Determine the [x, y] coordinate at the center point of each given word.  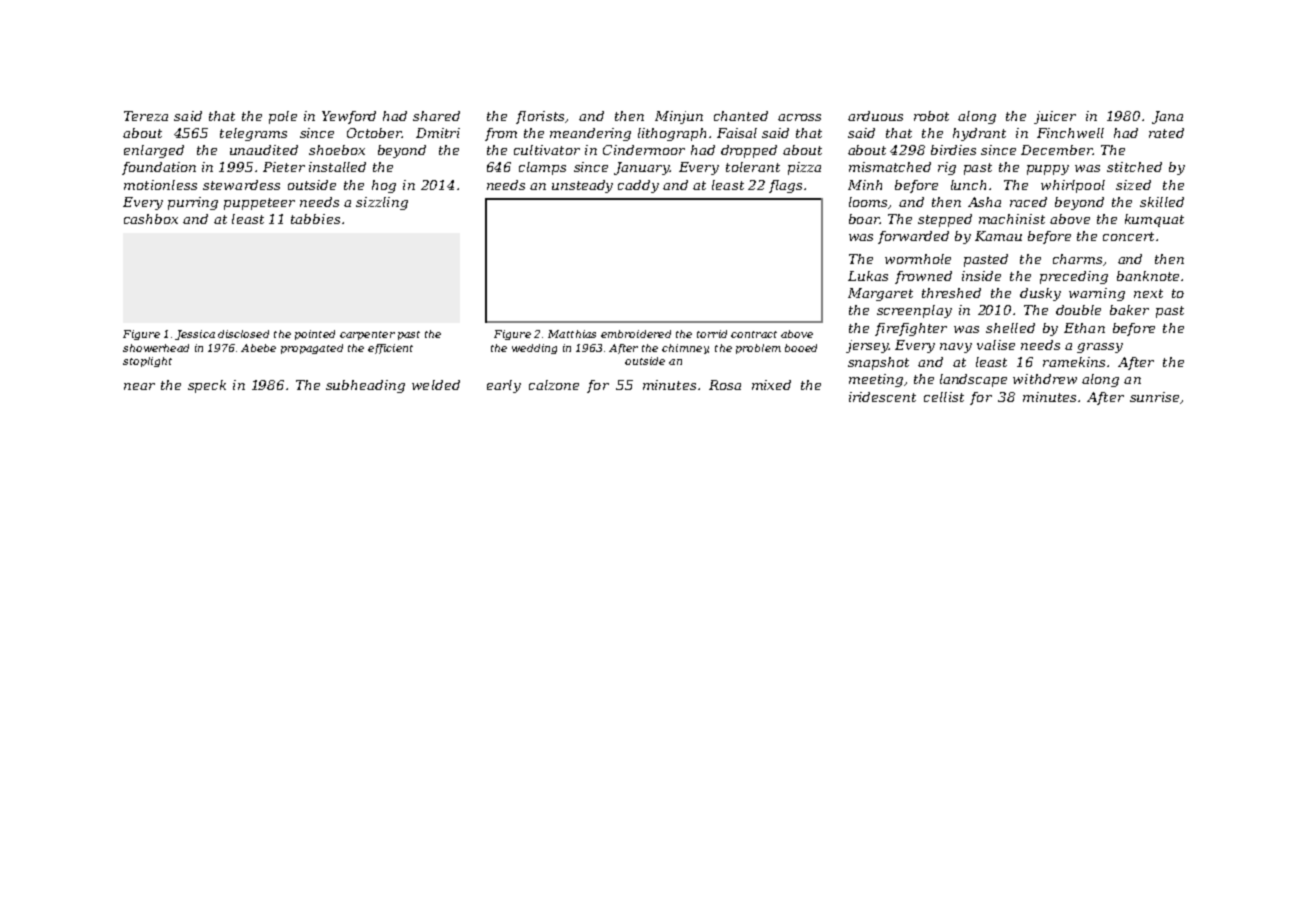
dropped [749, 151]
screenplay [914, 311]
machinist [1012, 219]
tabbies [315, 219]
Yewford [349, 117]
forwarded [913, 237]
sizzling [382, 203]
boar [864, 219]
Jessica [195, 335]
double [1078, 310]
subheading [365, 386]
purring [193, 203]
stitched [1134, 167]
